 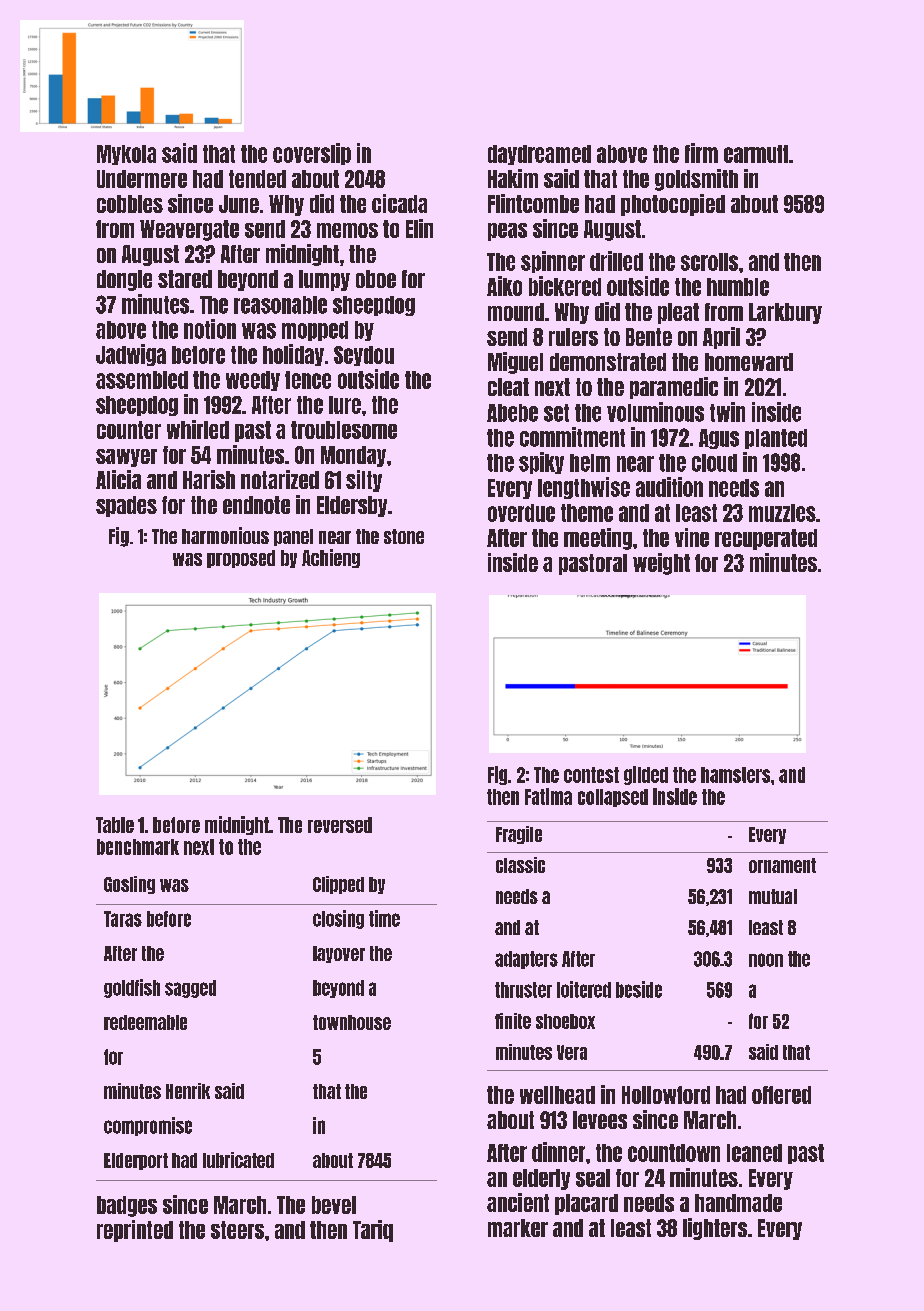 What do you see at coordinates (520, 865) in the screenshot?
I see `classic` at bounding box center [520, 865].
